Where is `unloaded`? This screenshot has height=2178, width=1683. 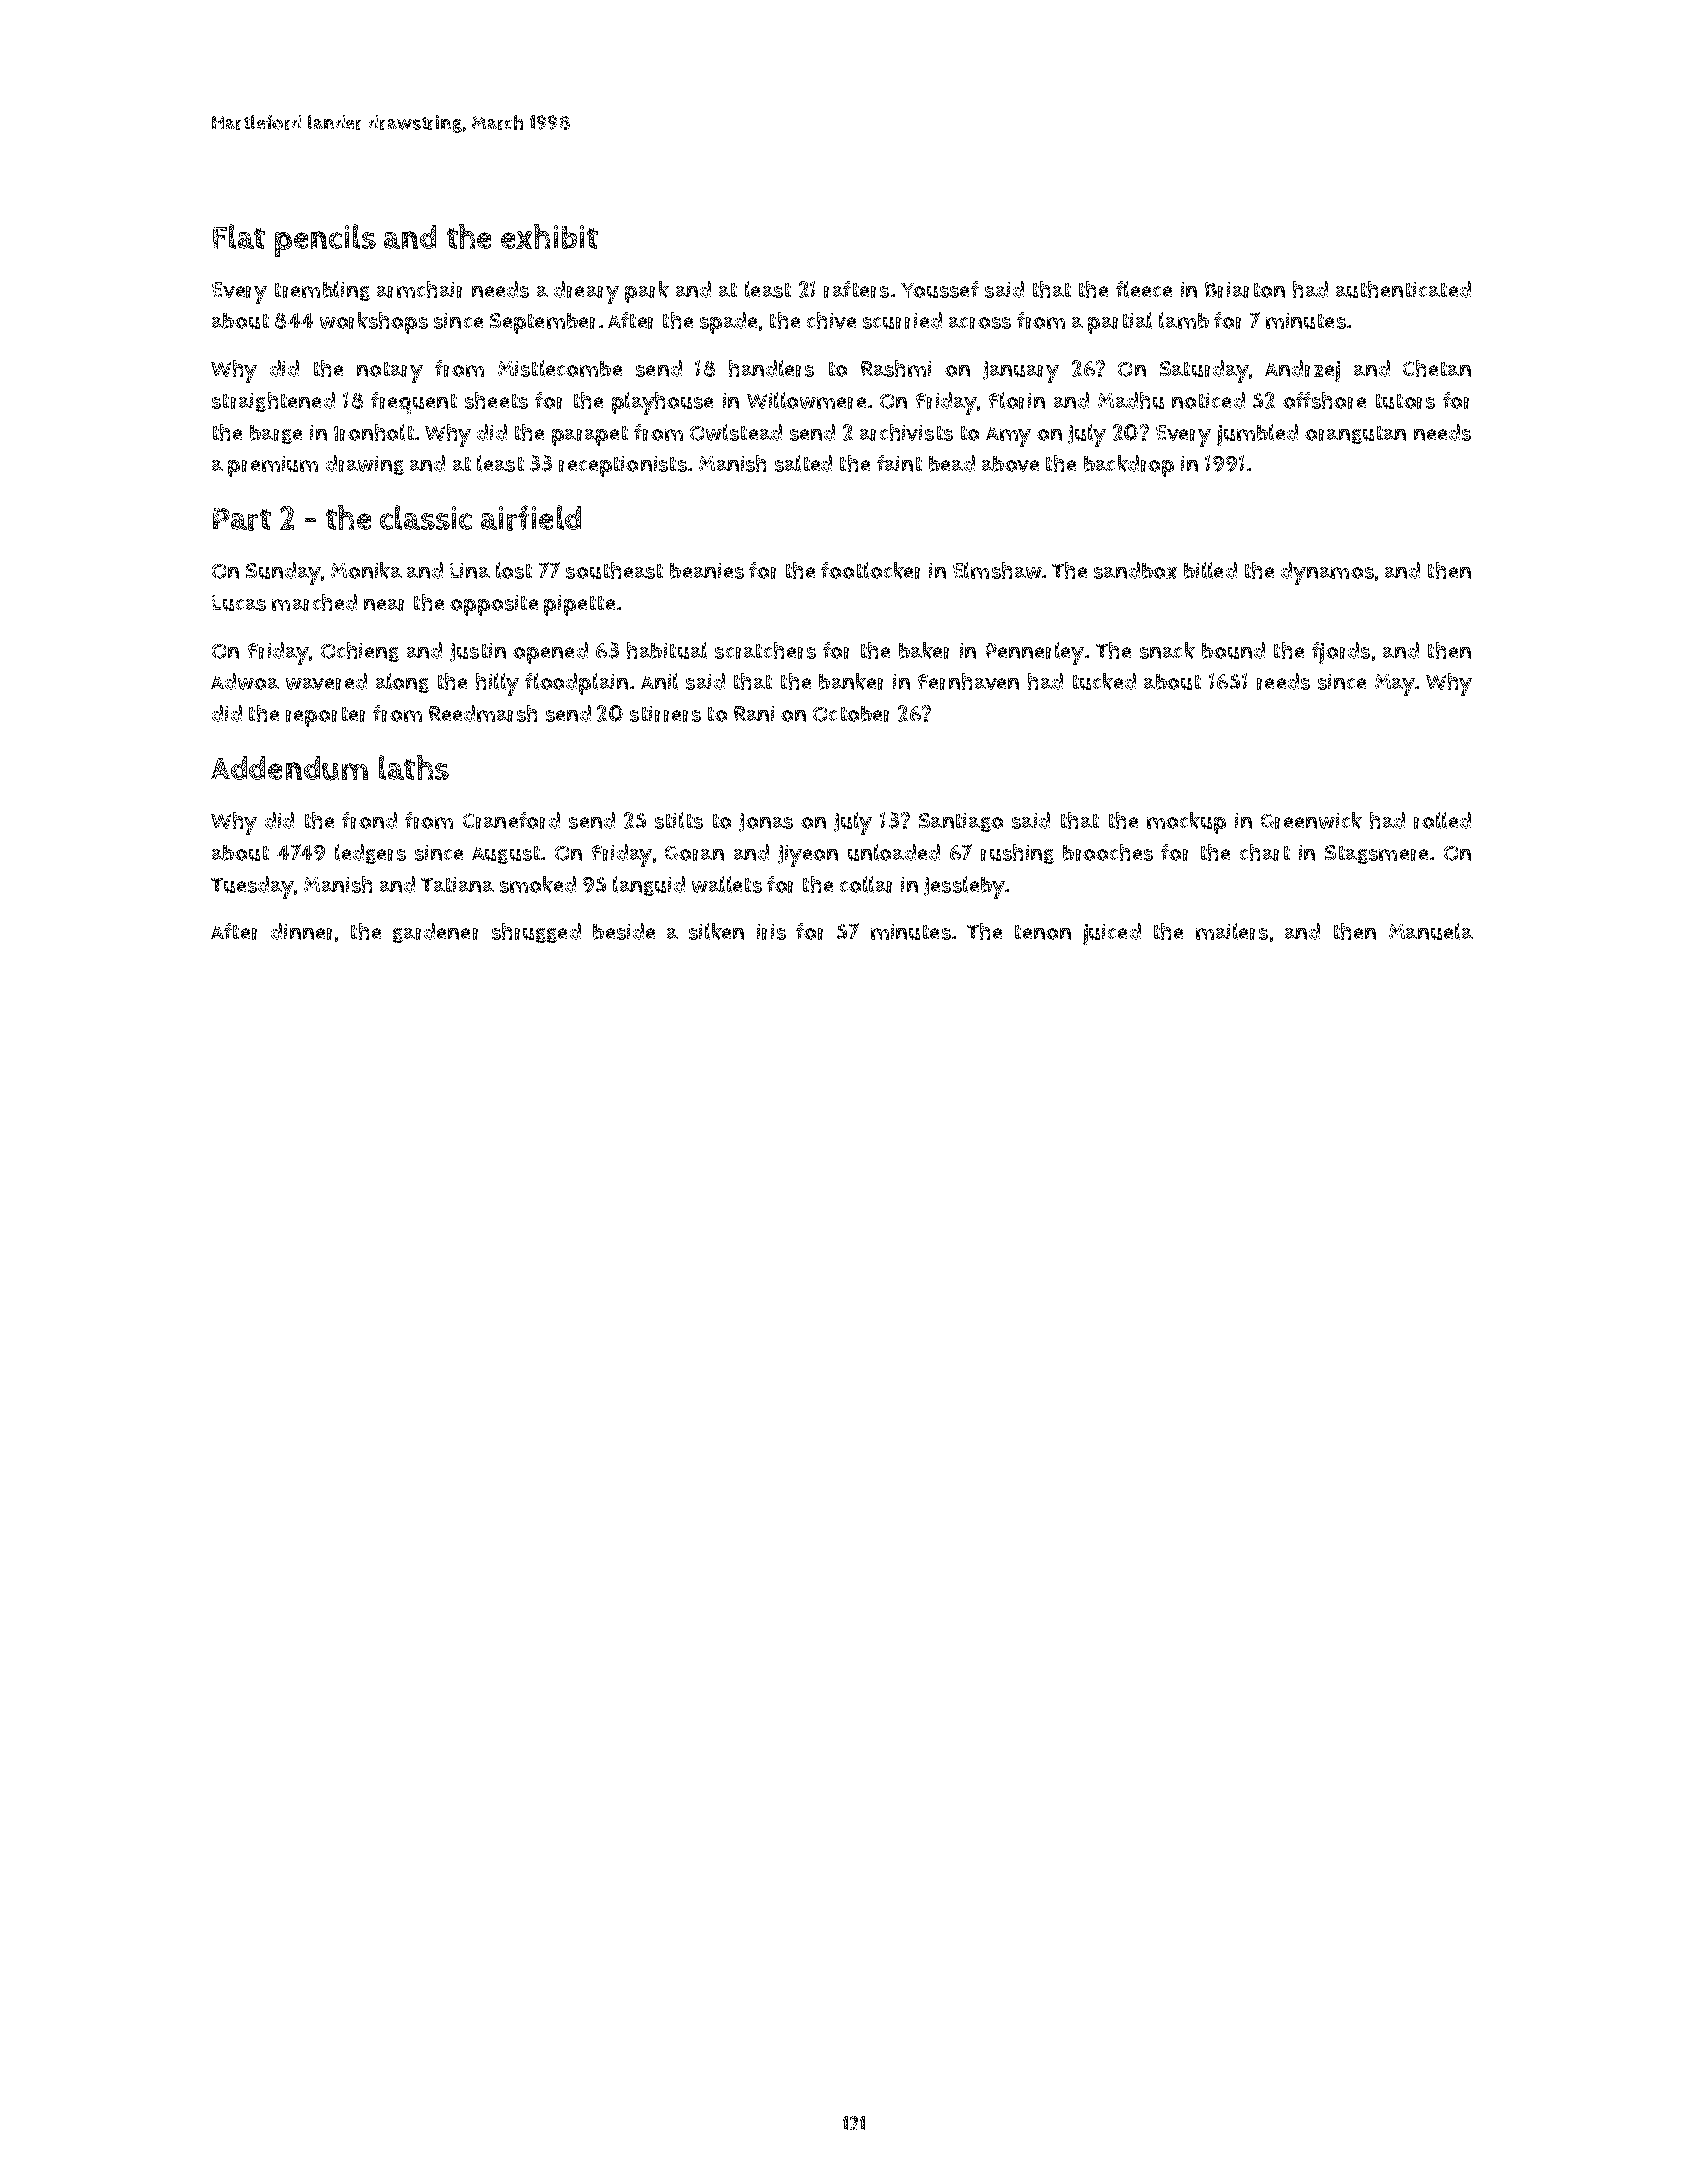 unloaded is located at coordinates (894, 852).
